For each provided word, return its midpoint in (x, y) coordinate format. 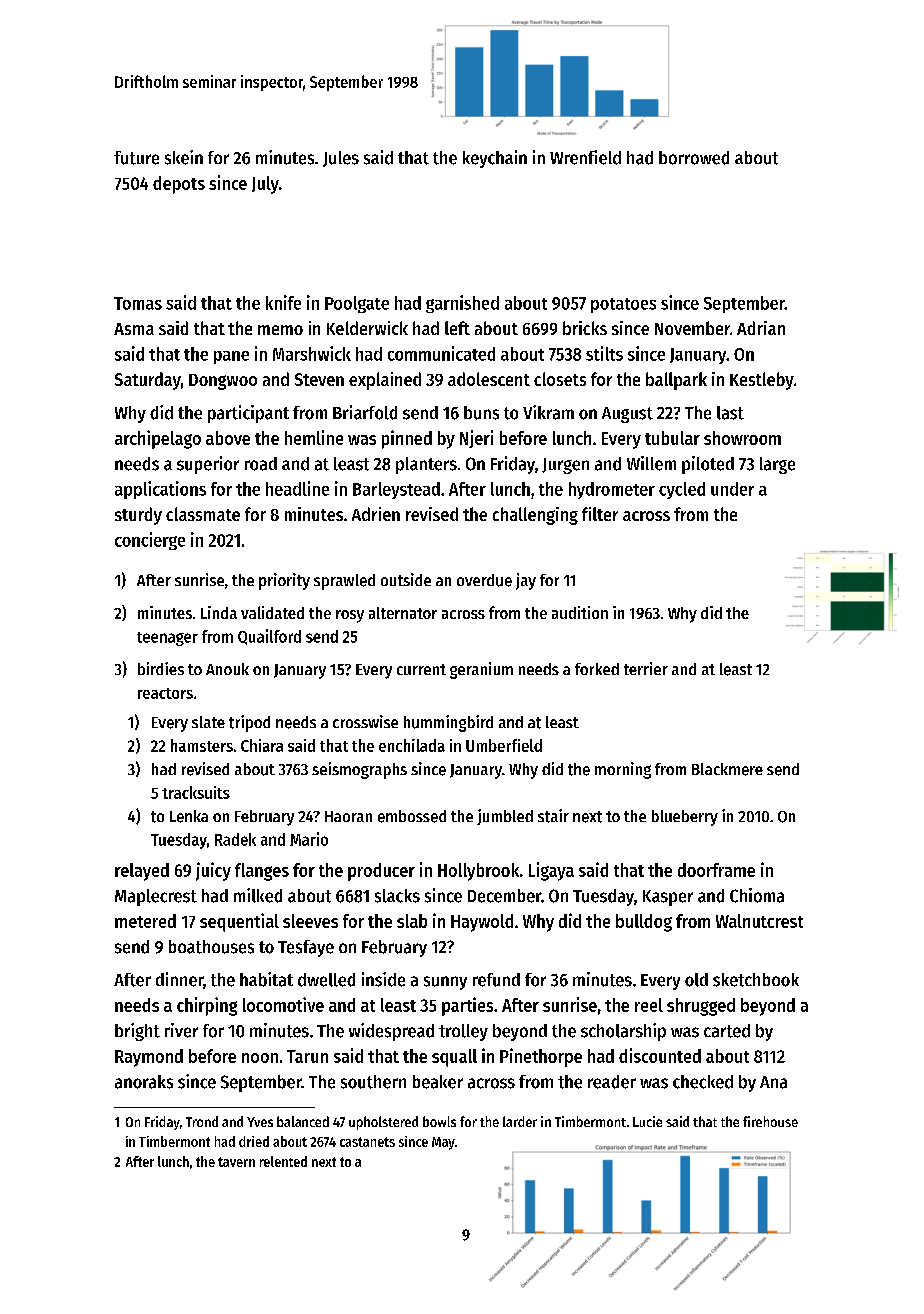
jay (526, 581)
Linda (219, 612)
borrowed (694, 158)
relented (283, 1161)
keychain (495, 159)
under (732, 489)
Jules (341, 159)
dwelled (326, 980)
